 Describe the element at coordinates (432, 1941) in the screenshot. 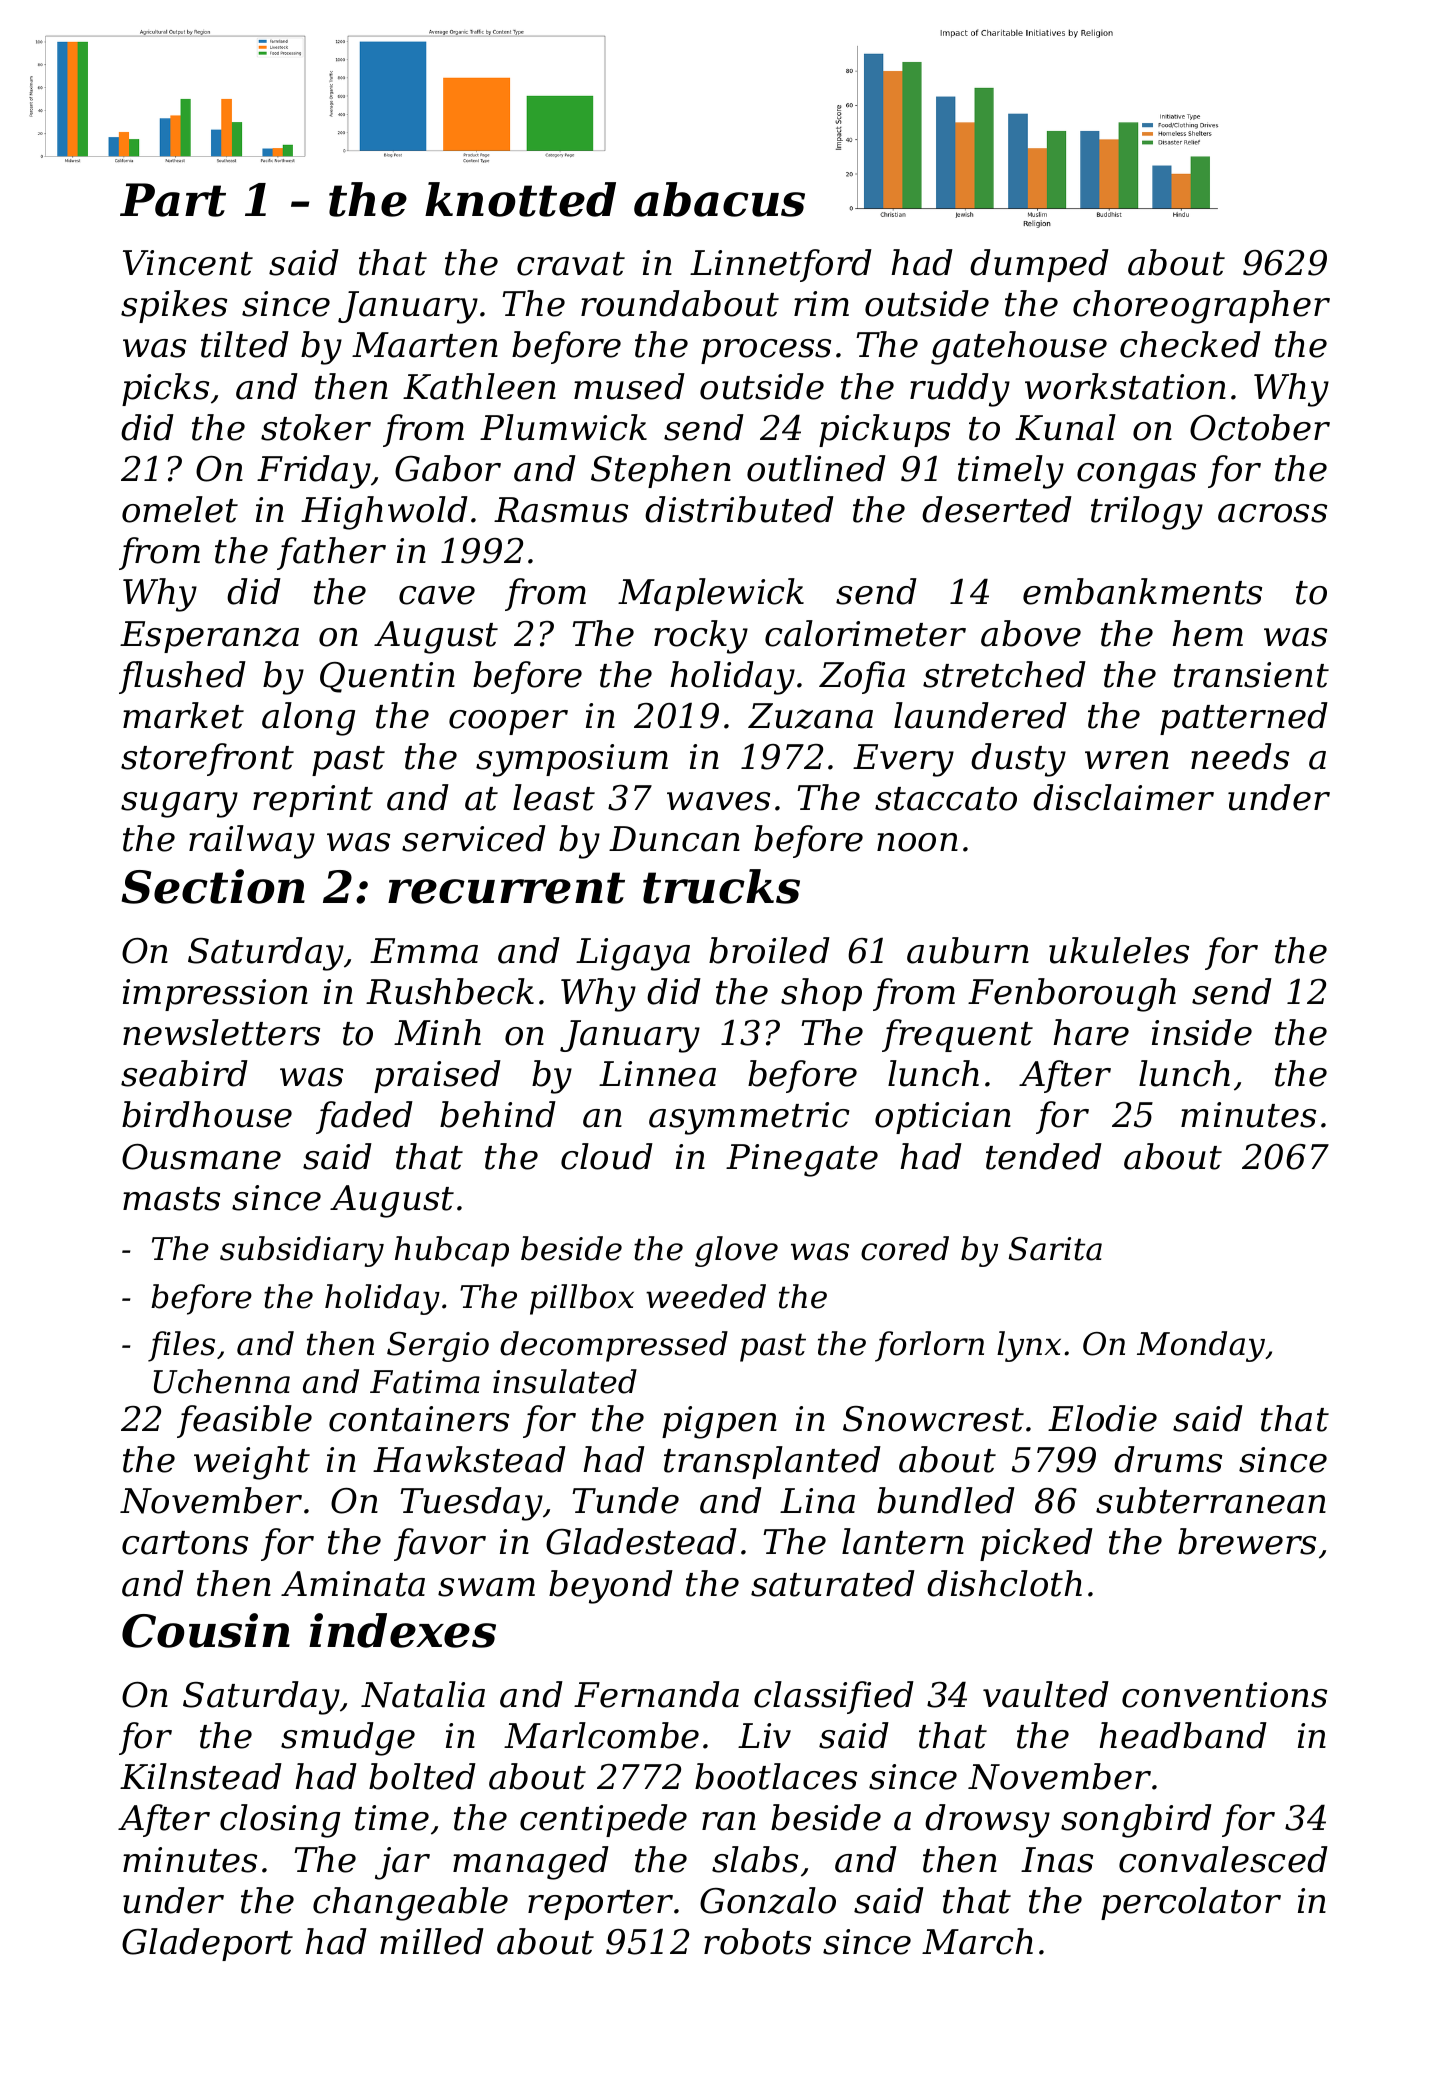

I see `milled` at that location.
